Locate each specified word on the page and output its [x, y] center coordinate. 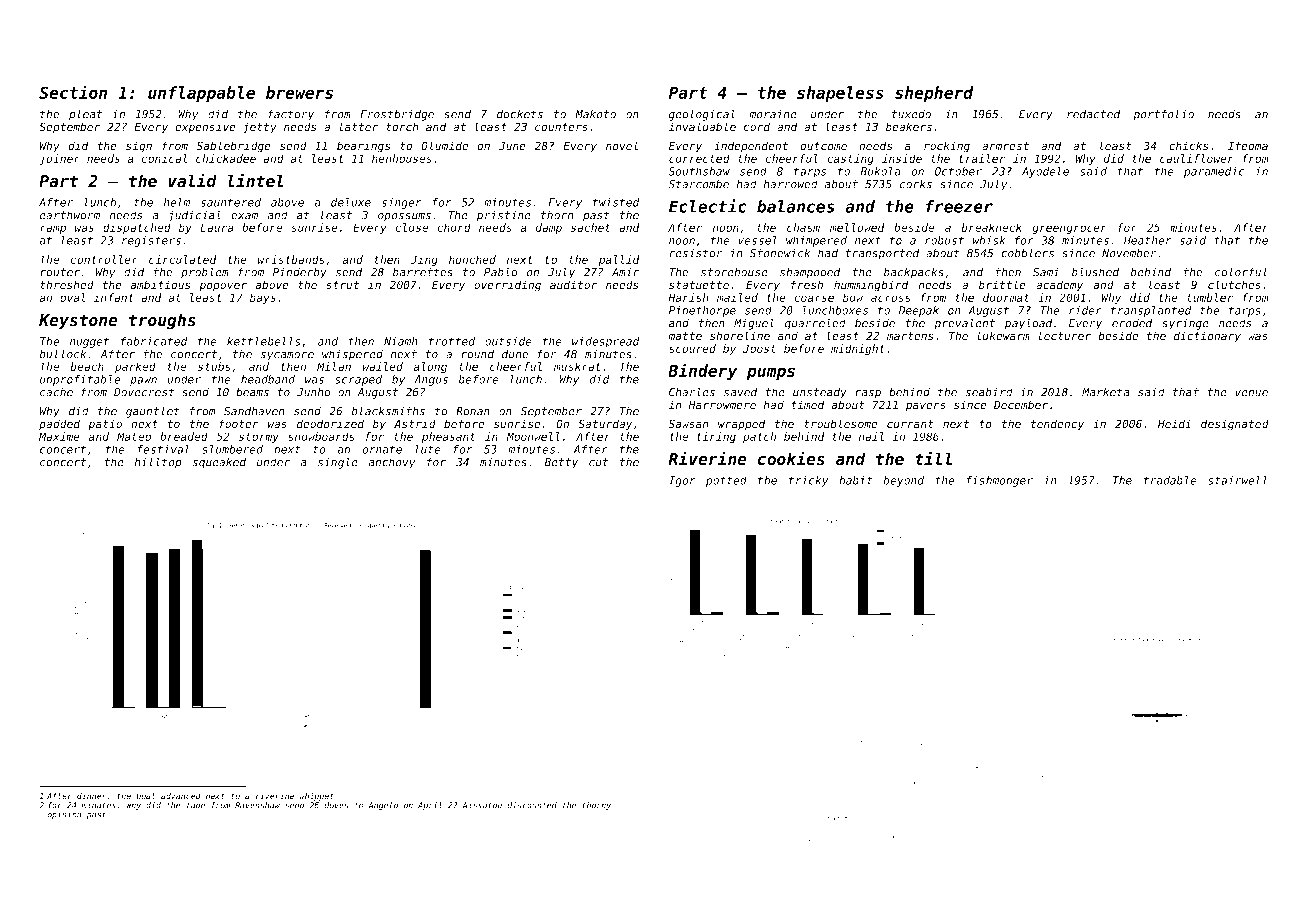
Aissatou [482, 805]
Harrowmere [722, 405]
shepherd [934, 94]
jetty [260, 128]
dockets [520, 114]
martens [910, 336]
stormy [259, 438]
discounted [532, 805]
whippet [317, 797]
